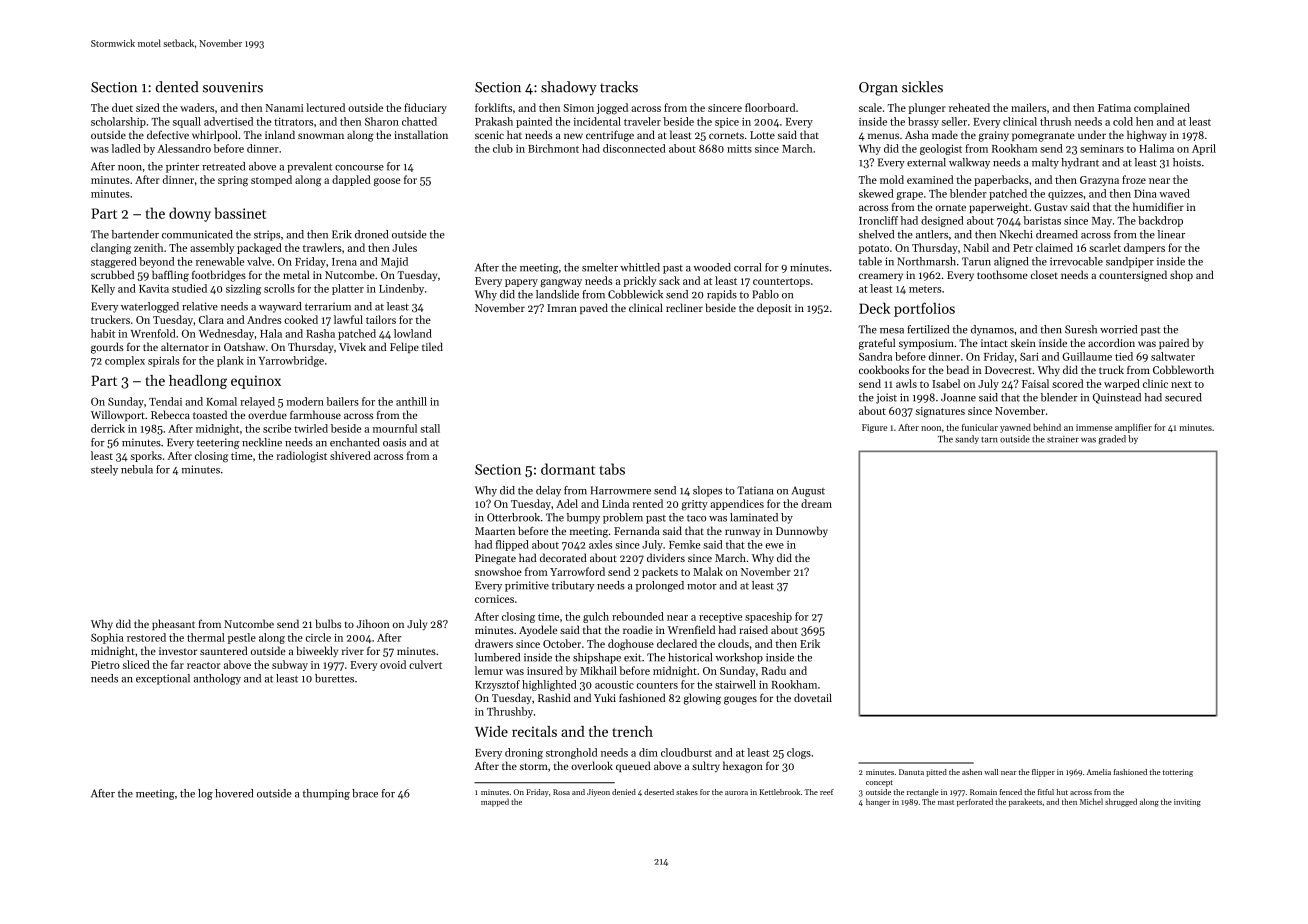 The image size is (1308, 924). I want to click on metal, so click(296, 274).
